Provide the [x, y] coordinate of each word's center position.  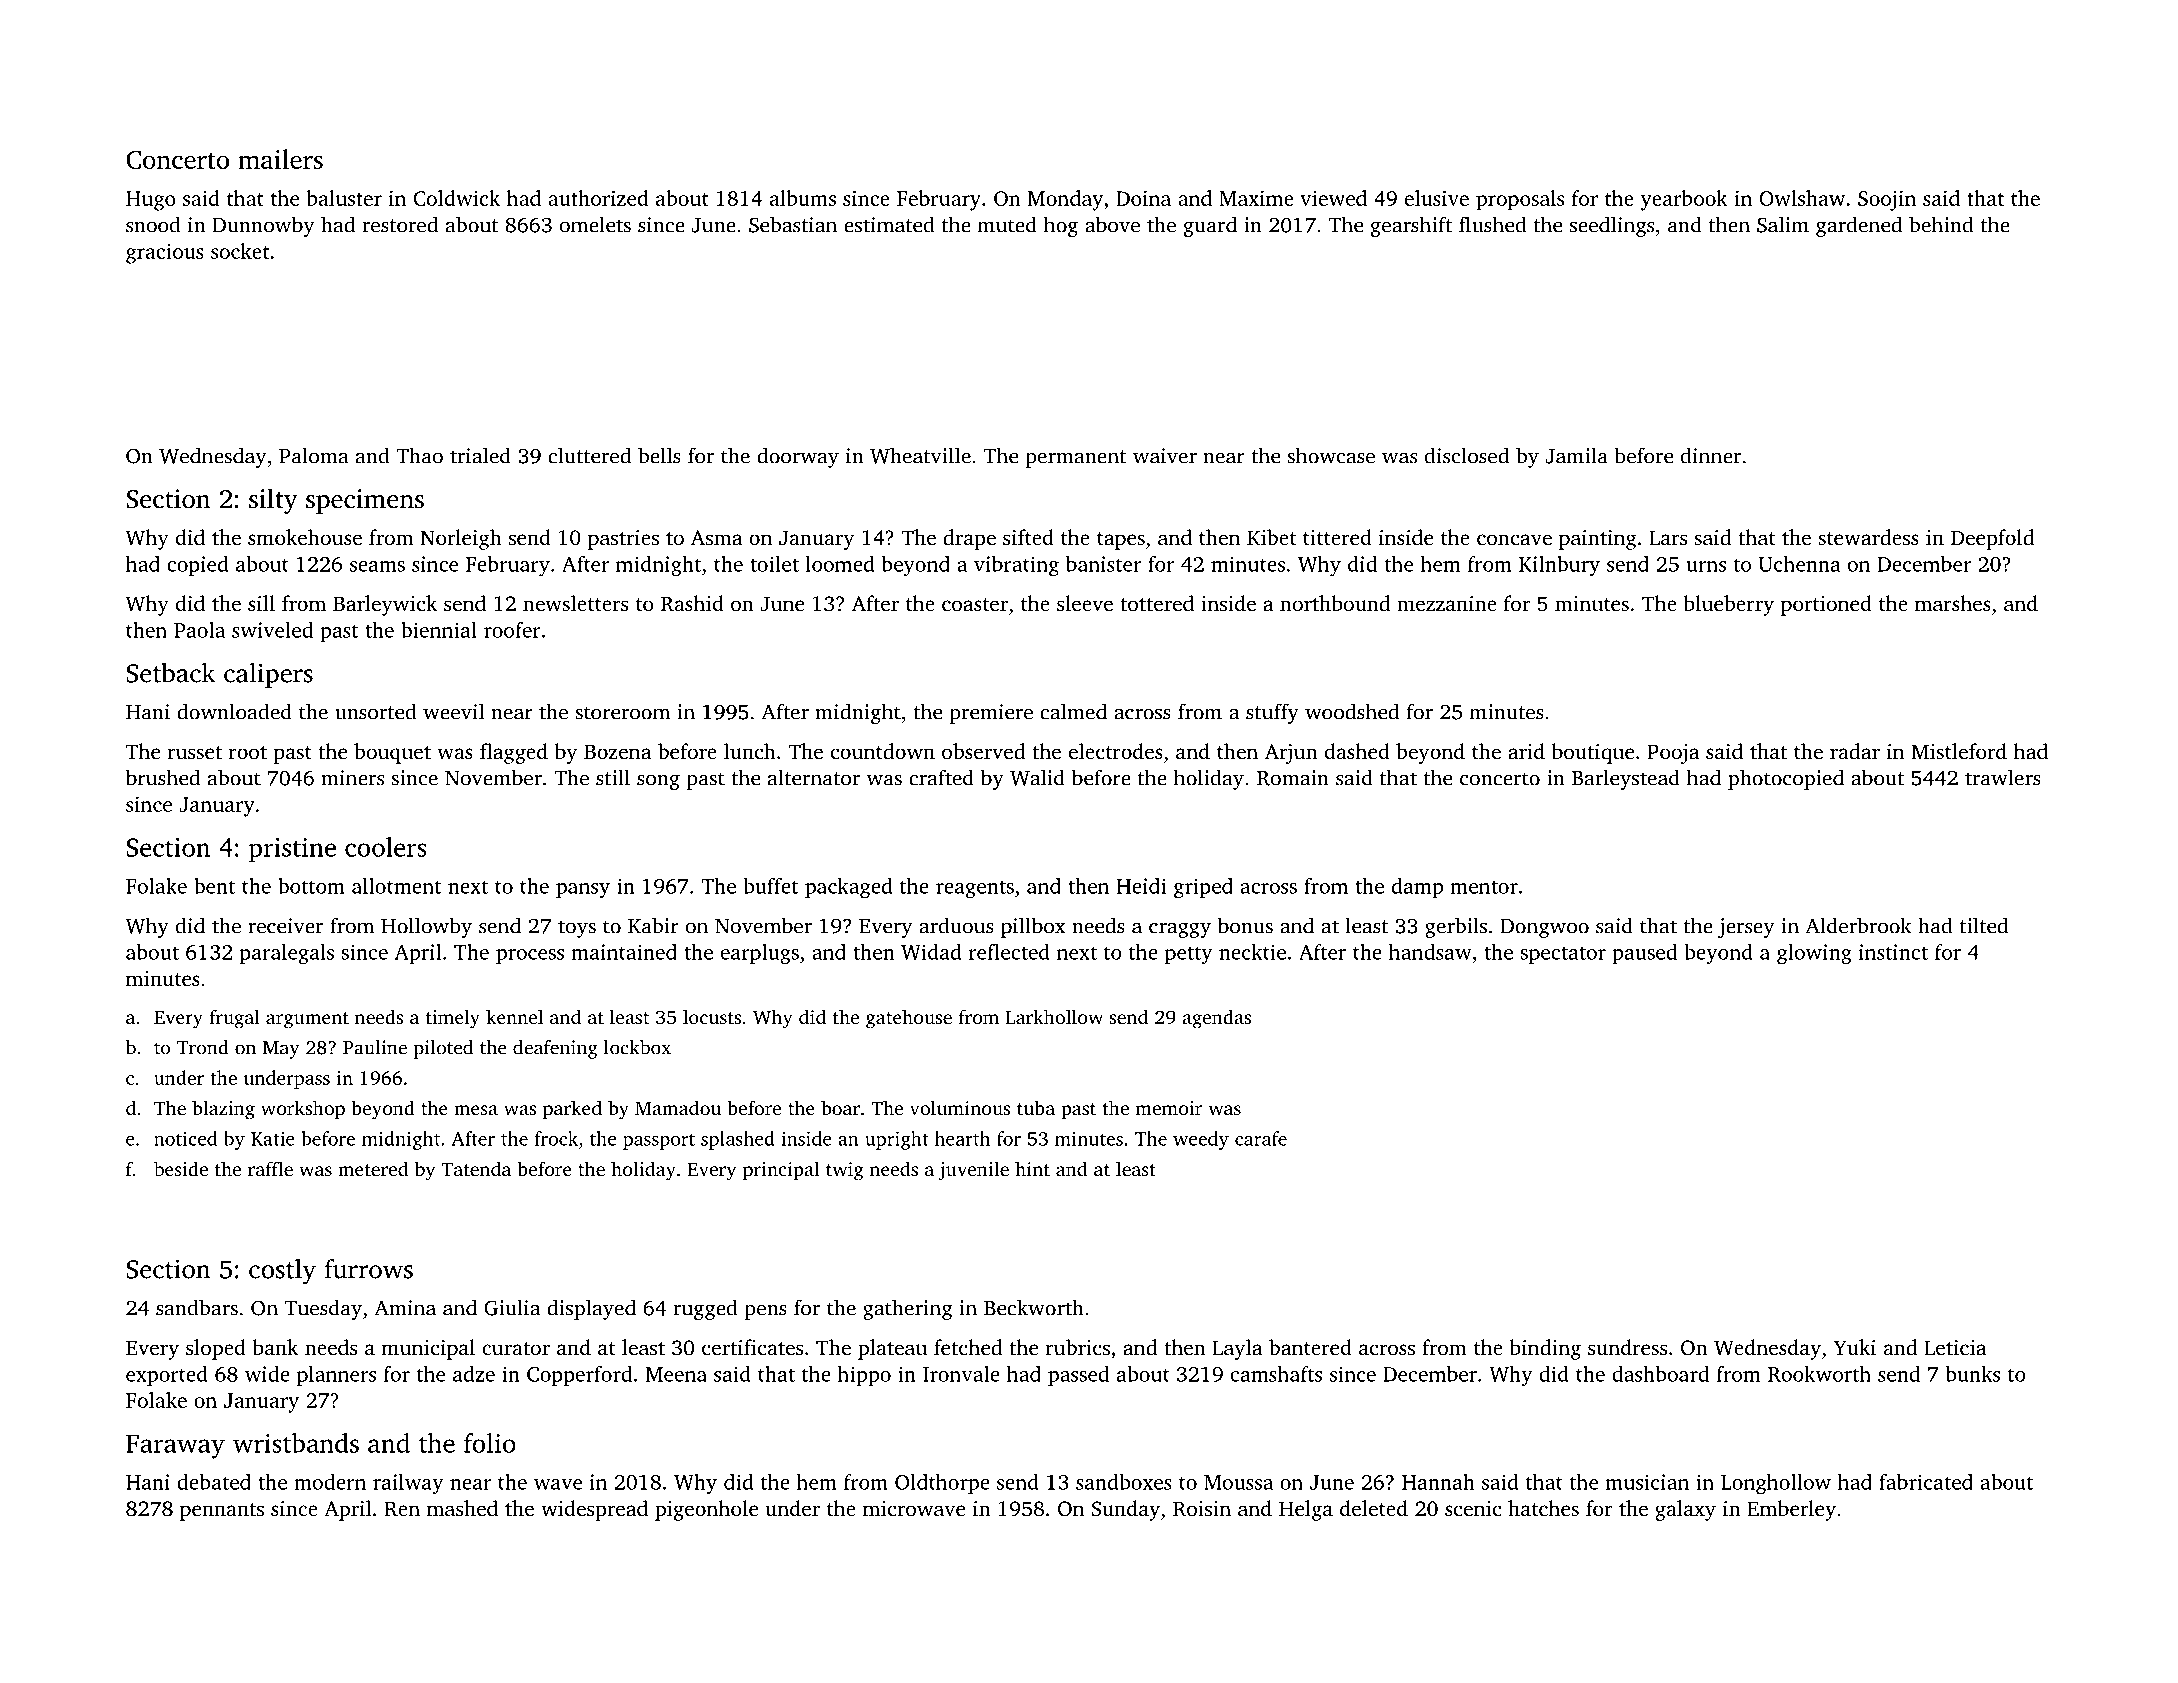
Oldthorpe [942, 1484]
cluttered [589, 455]
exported [167, 1376]
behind [1941, 224]
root [248, 752]
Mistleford [1959, 751]
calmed [1073, 711]
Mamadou [678, 1107]
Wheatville [920, 455]
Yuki [1855, 1347]
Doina [1143, 198]
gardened [1859, 226]
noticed [185, 1138]
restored [400, 224]
